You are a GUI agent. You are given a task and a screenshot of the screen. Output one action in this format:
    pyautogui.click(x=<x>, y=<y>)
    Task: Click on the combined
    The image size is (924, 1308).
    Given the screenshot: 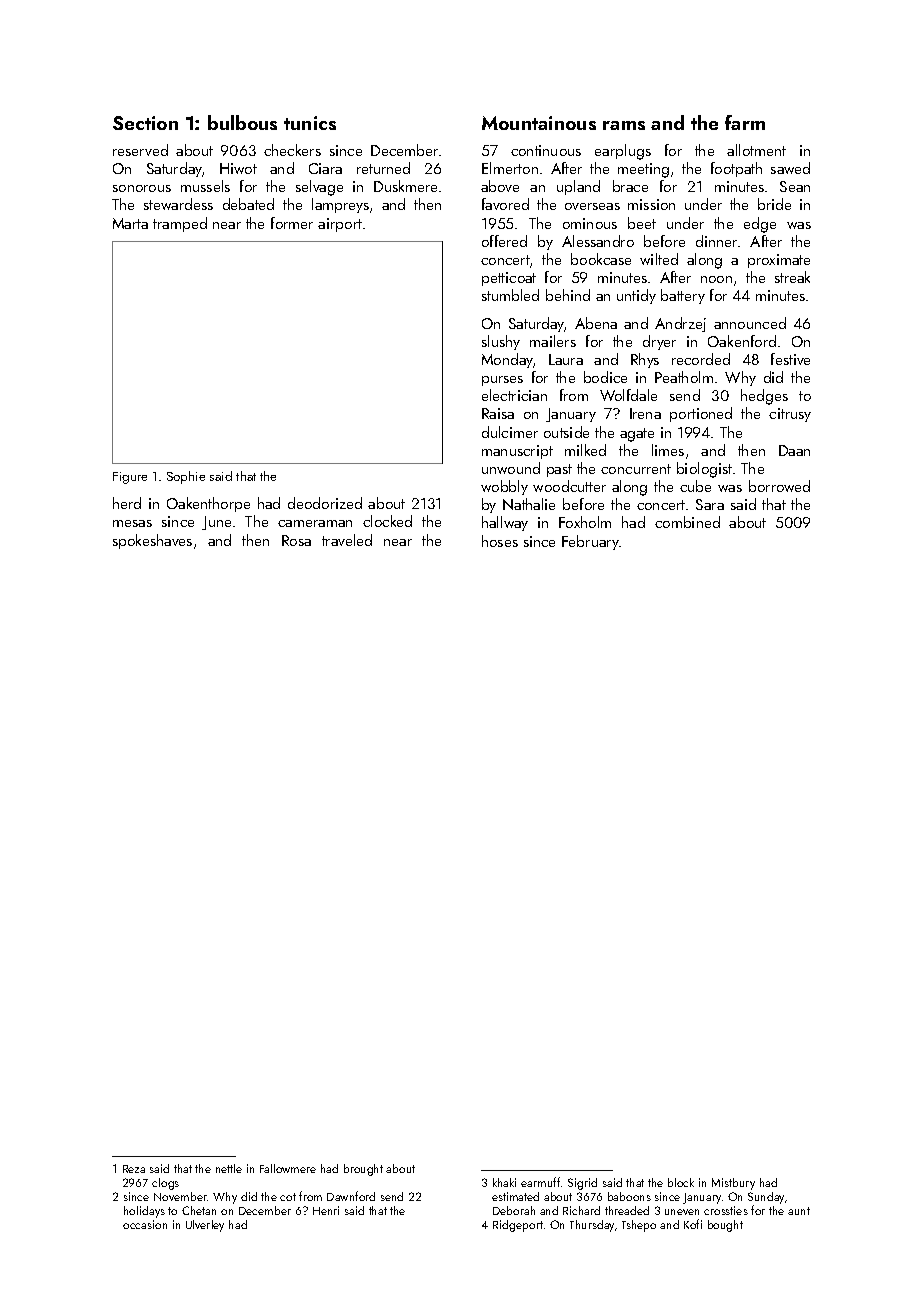 What is the action you would take?
    pyautogui.click(x=687, y=522)
